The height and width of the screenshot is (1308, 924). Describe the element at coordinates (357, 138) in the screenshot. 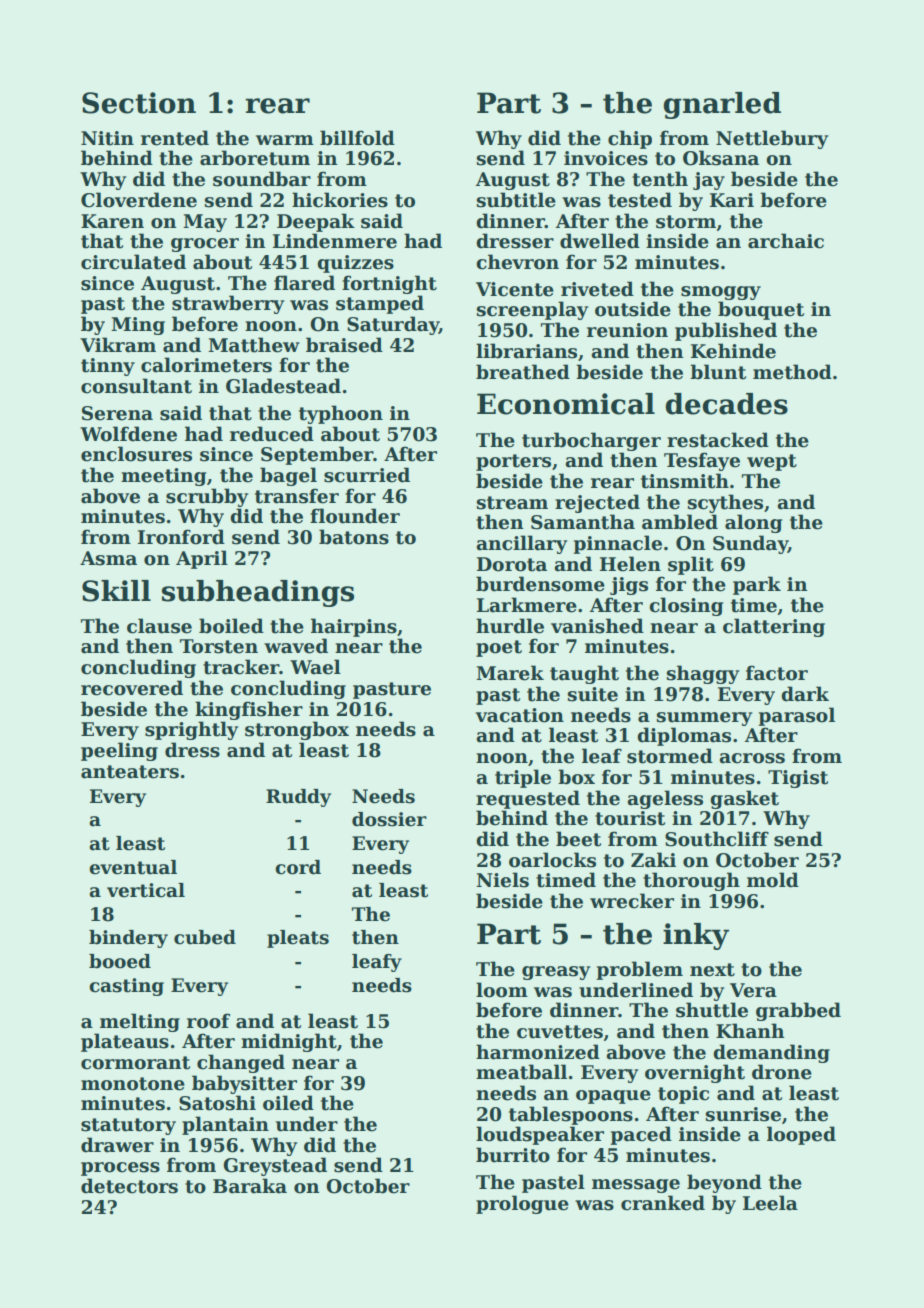

I see `billfold` at that location.
